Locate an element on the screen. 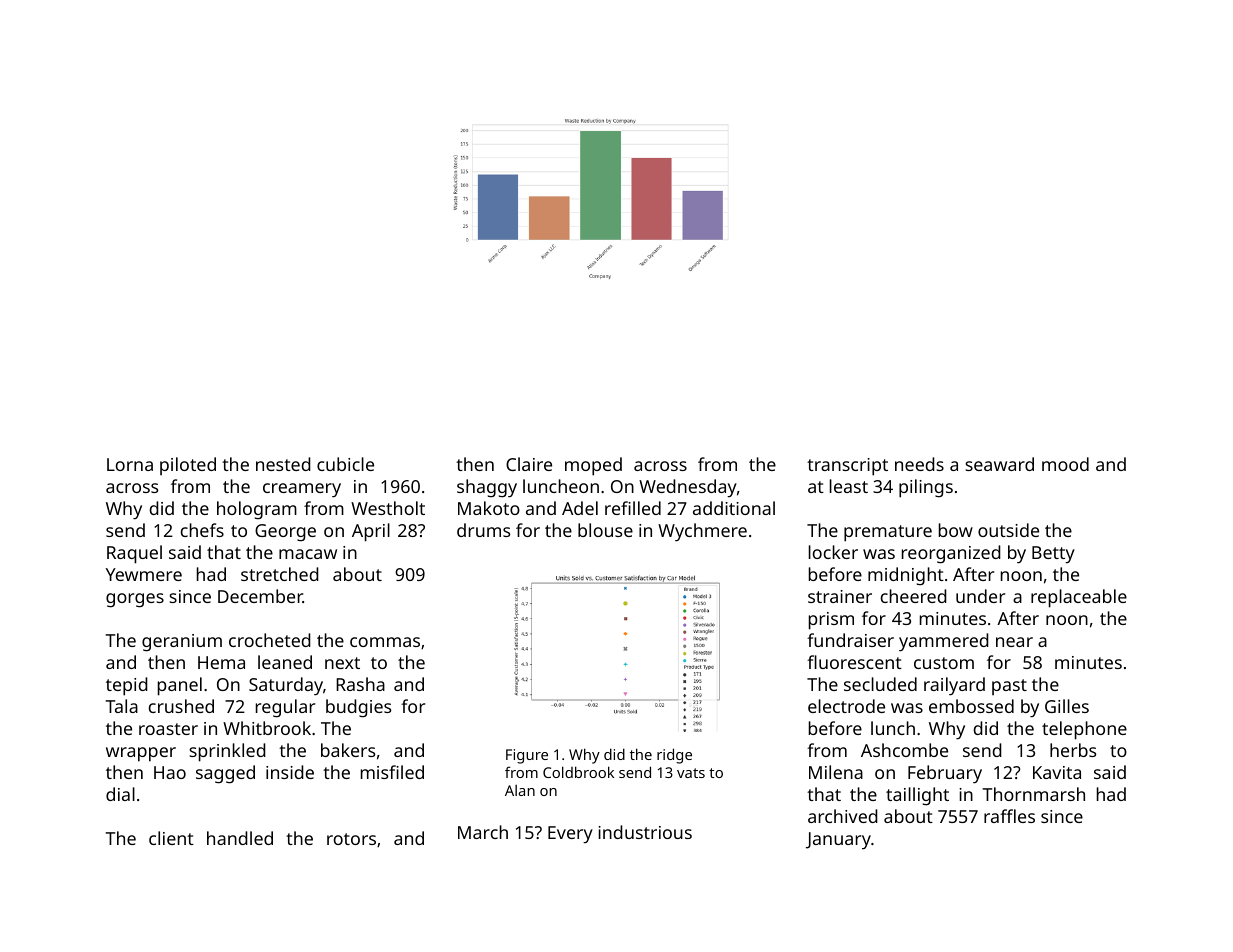 The width and height of the screenshot is (1233, 952). Betty is located at coordinates (1053, 555).
